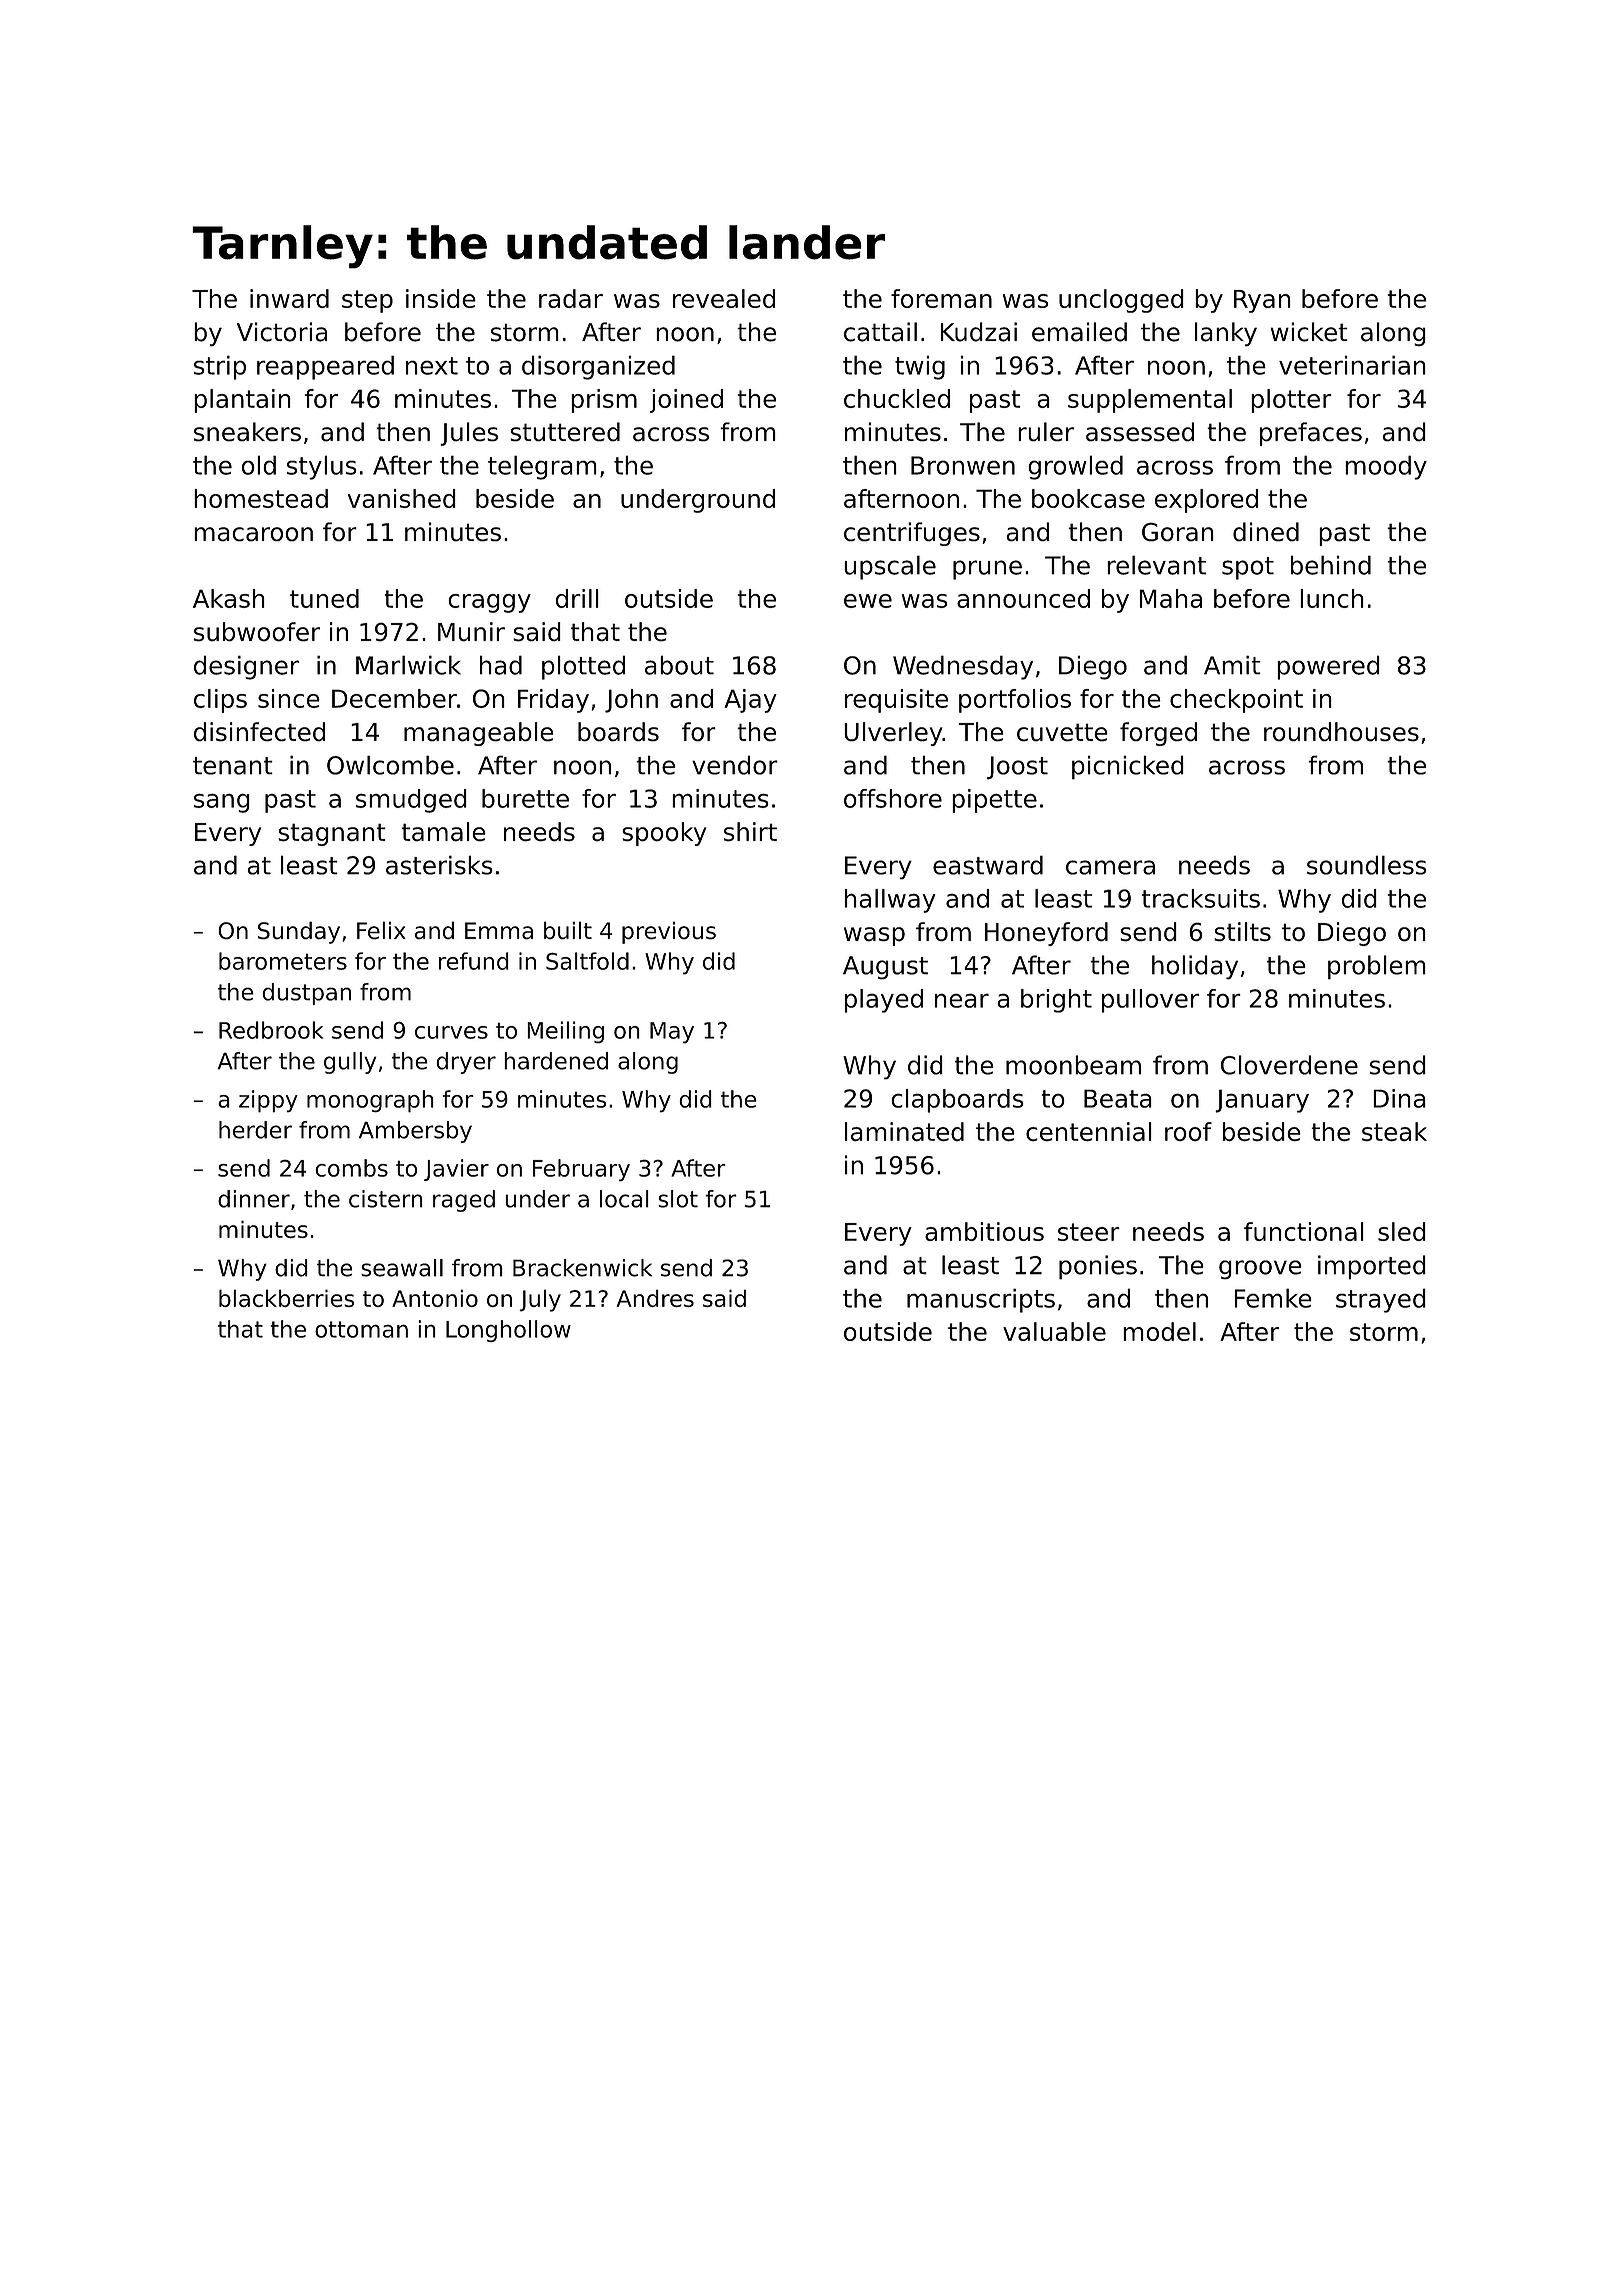 The image size is (1620, 2292). Describe the element at coordinates (1054, 1331) in the screenshot. I see `valuable` at that location.
